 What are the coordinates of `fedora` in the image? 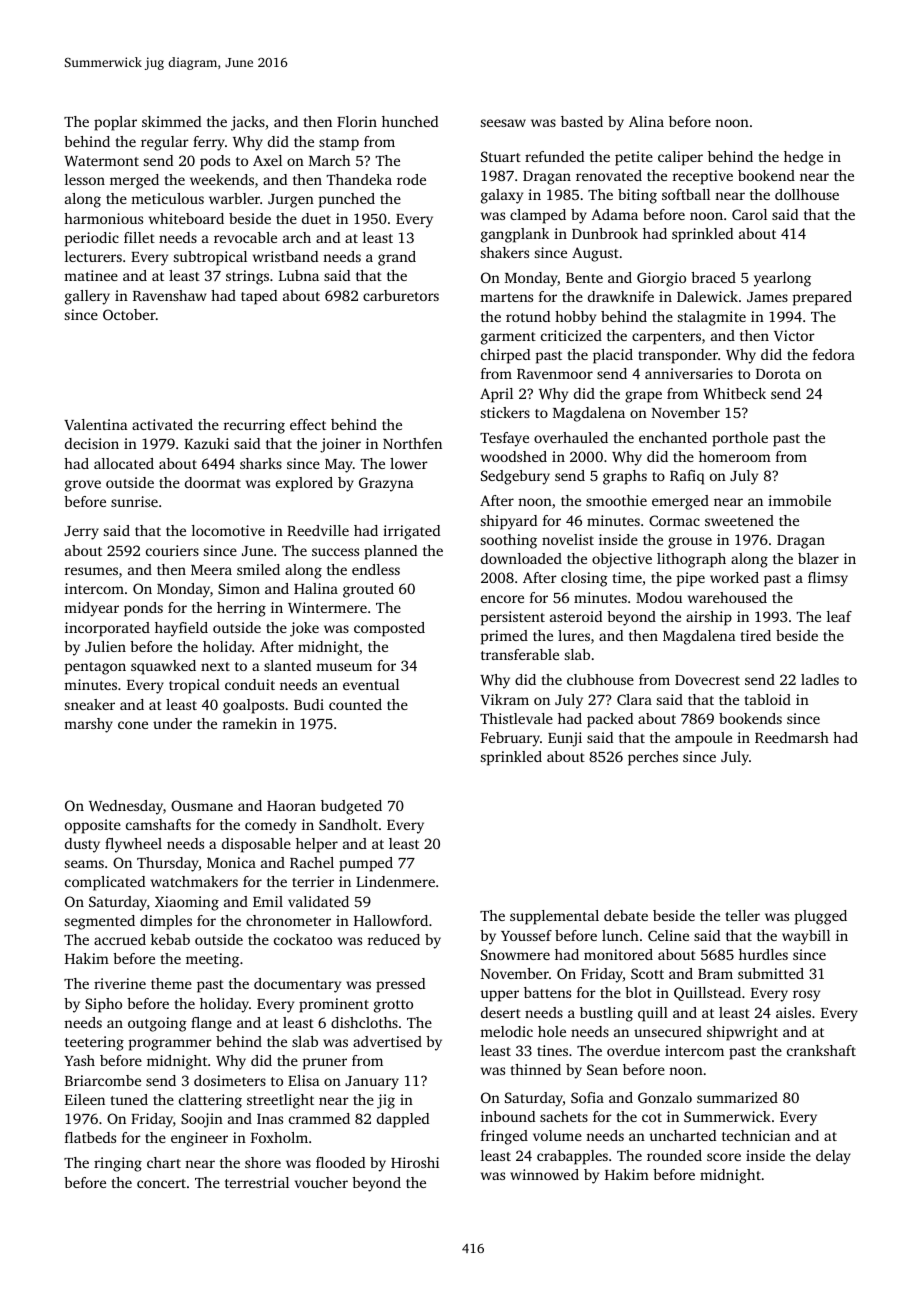 It's located at (834, 354).
